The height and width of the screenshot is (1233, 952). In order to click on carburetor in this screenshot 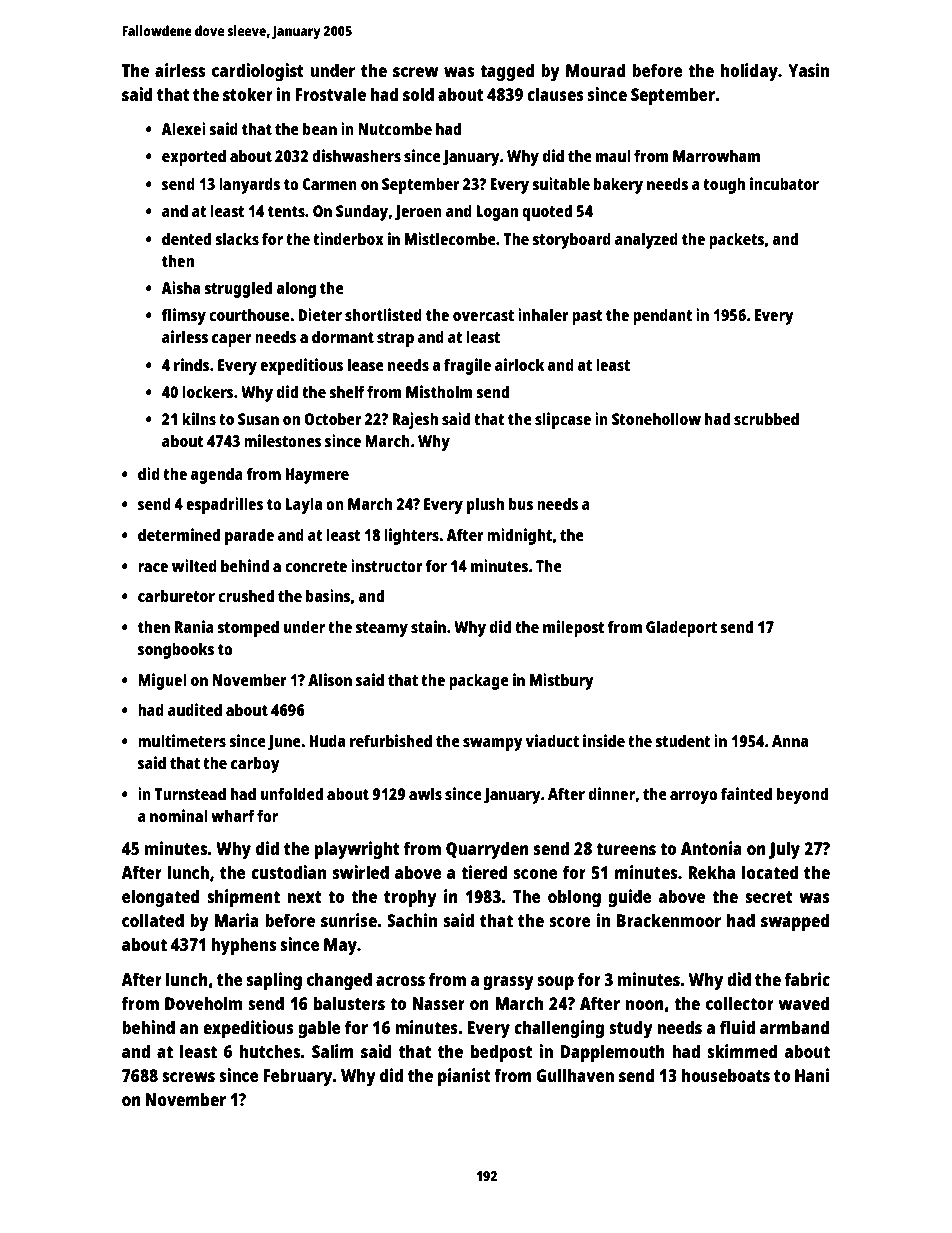, I will do `click(176, 595)`.
